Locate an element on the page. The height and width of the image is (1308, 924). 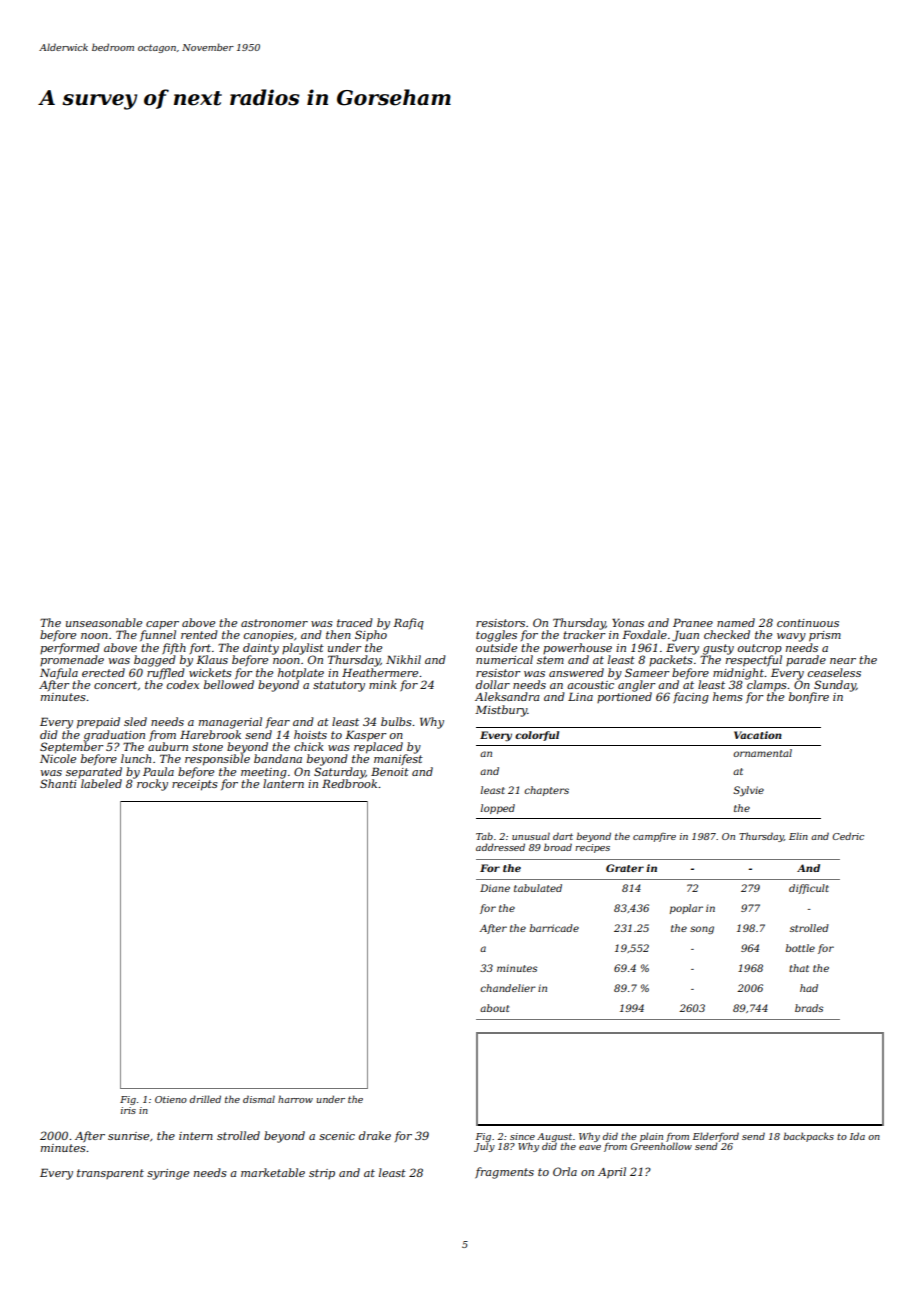
Ida is located at coordinates (857, 1136).
